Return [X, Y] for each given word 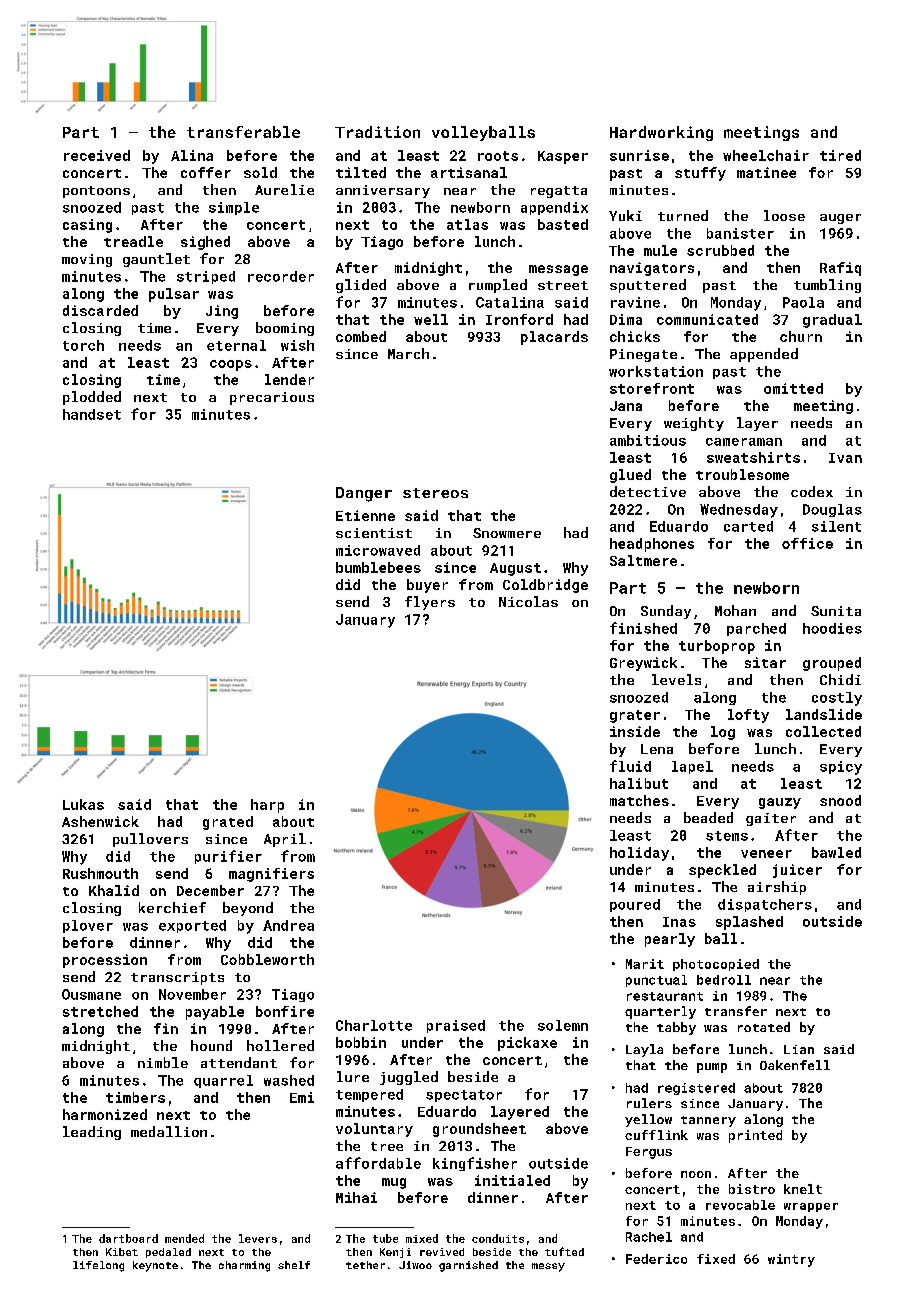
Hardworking [661, 133]
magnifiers [271, 875]
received [97, 155]
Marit [645, 964]
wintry [791, 1260]
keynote [155, 1266]
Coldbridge [545, 586]
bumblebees [378, 567]
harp [267, 806]
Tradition [377, 132]
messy [548, 1267]
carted [748, 526]
